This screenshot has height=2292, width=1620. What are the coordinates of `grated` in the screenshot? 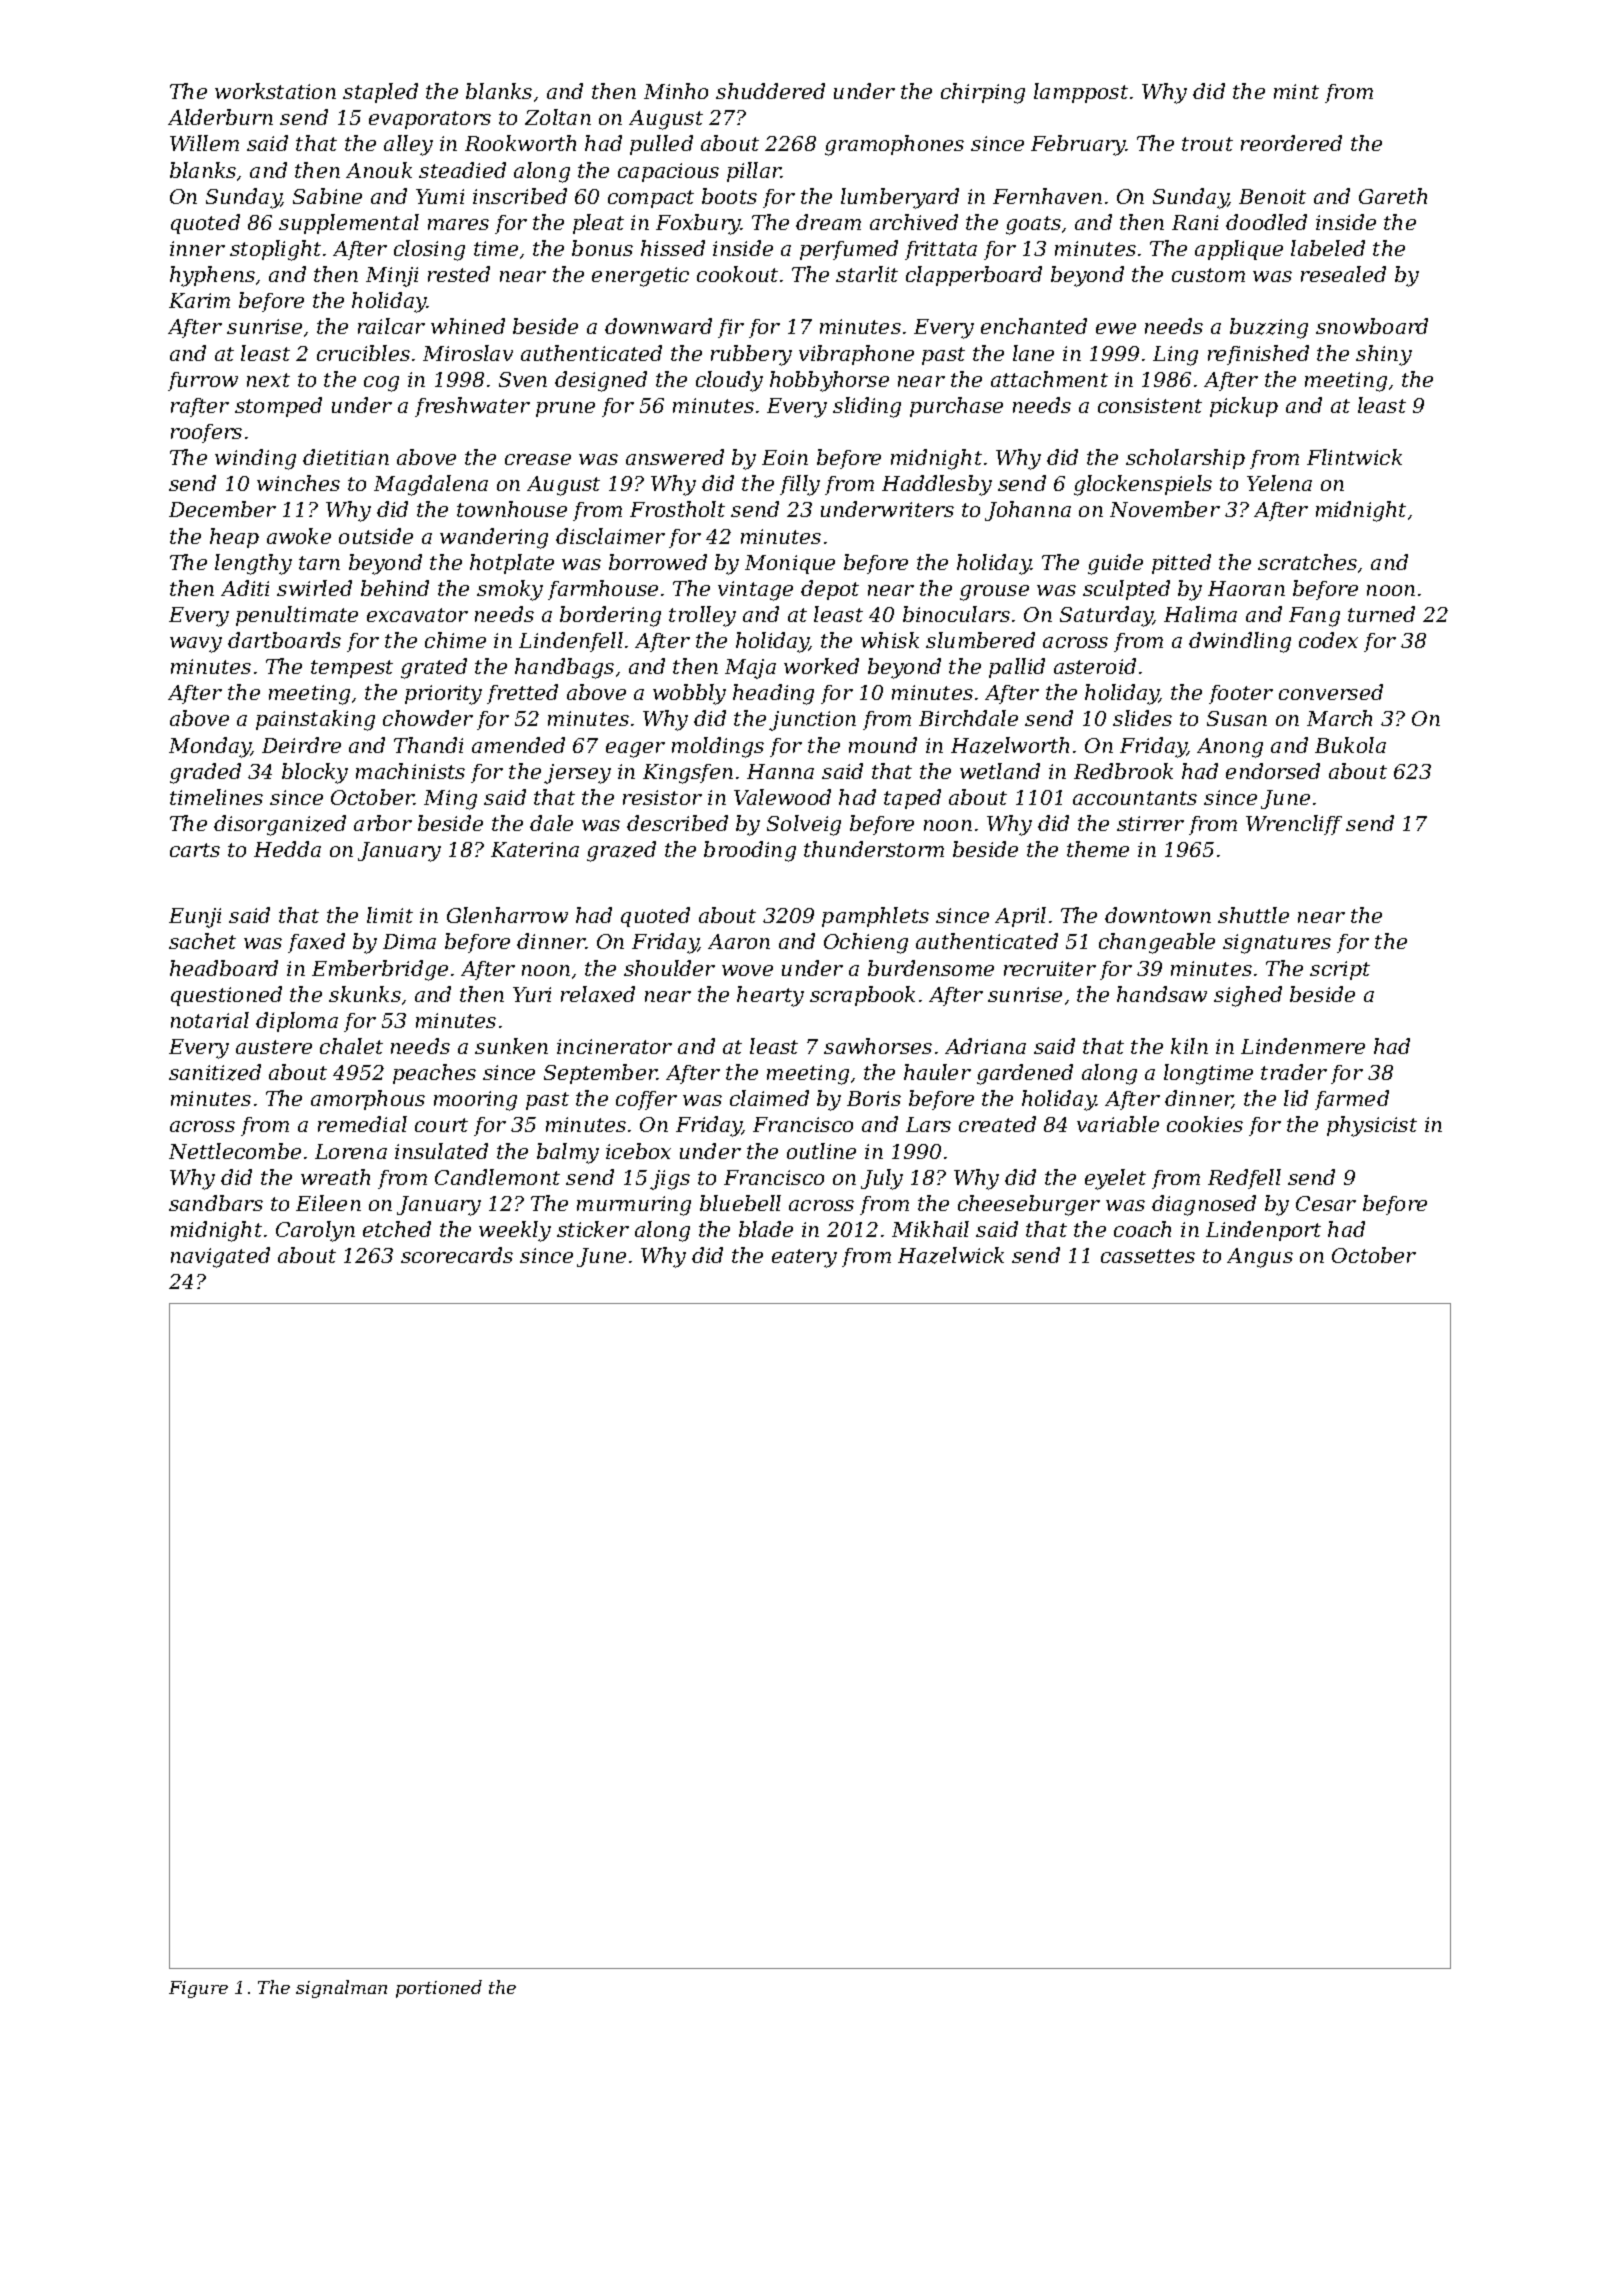 It's located at (434, 668).
